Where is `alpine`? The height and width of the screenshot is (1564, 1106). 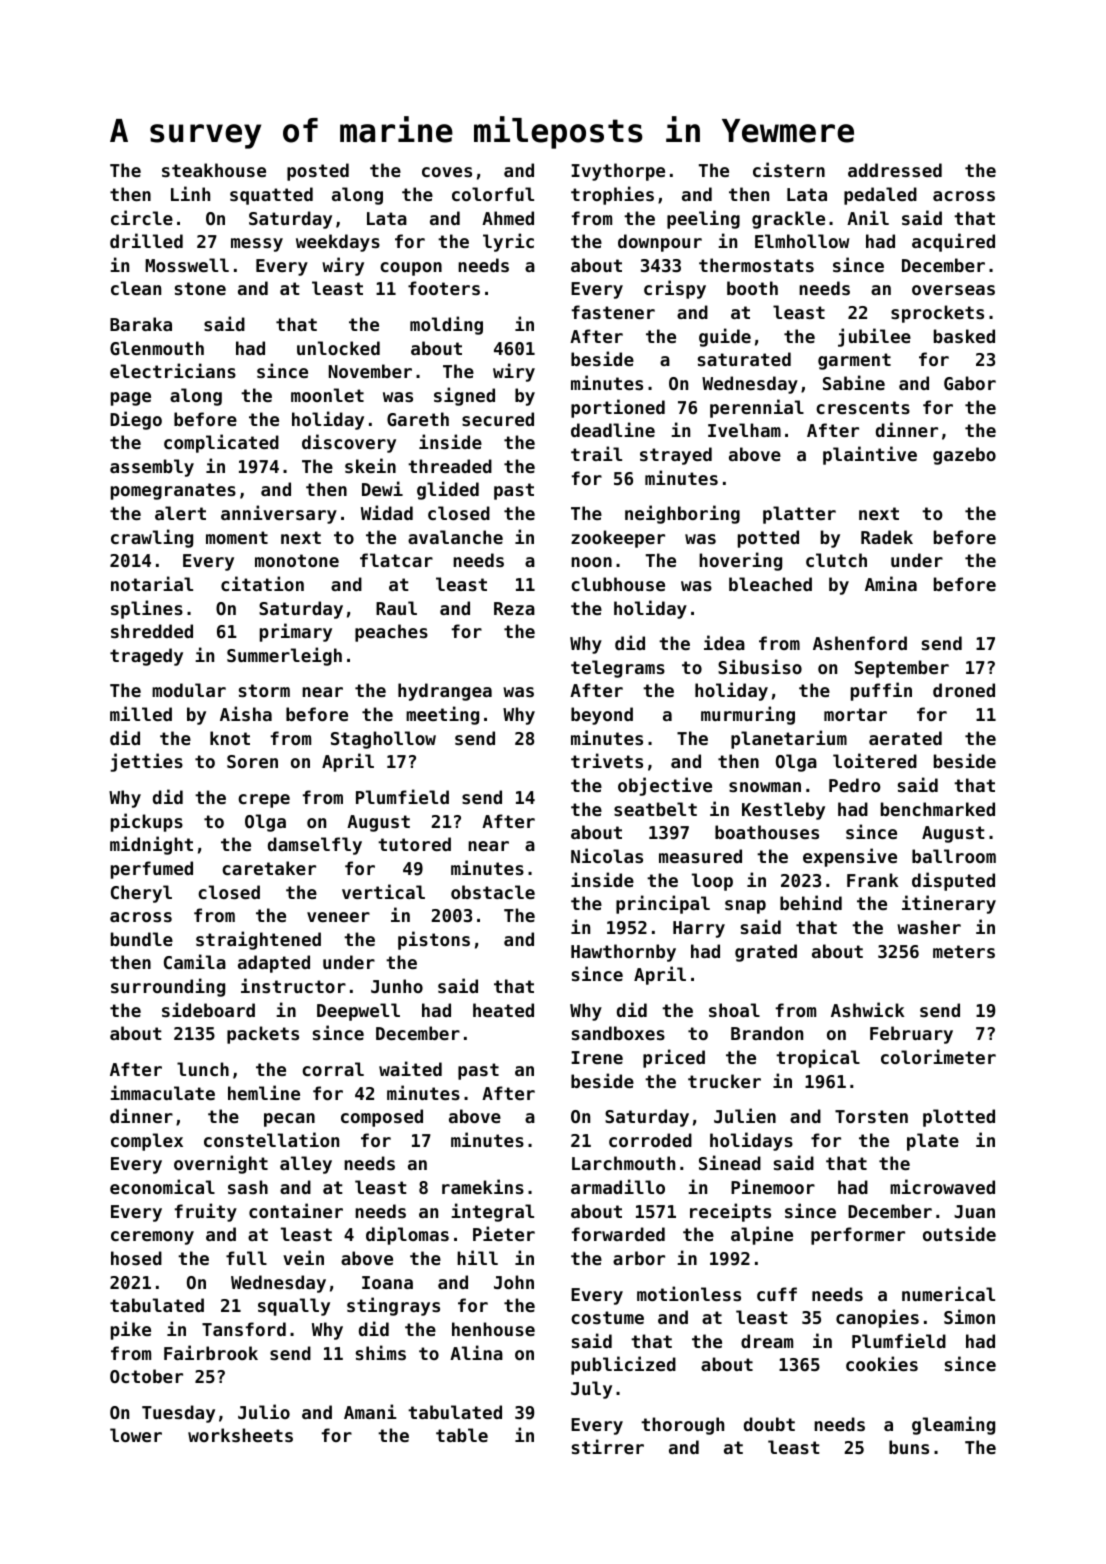 alpine is located at coordinates (762, 1235).
